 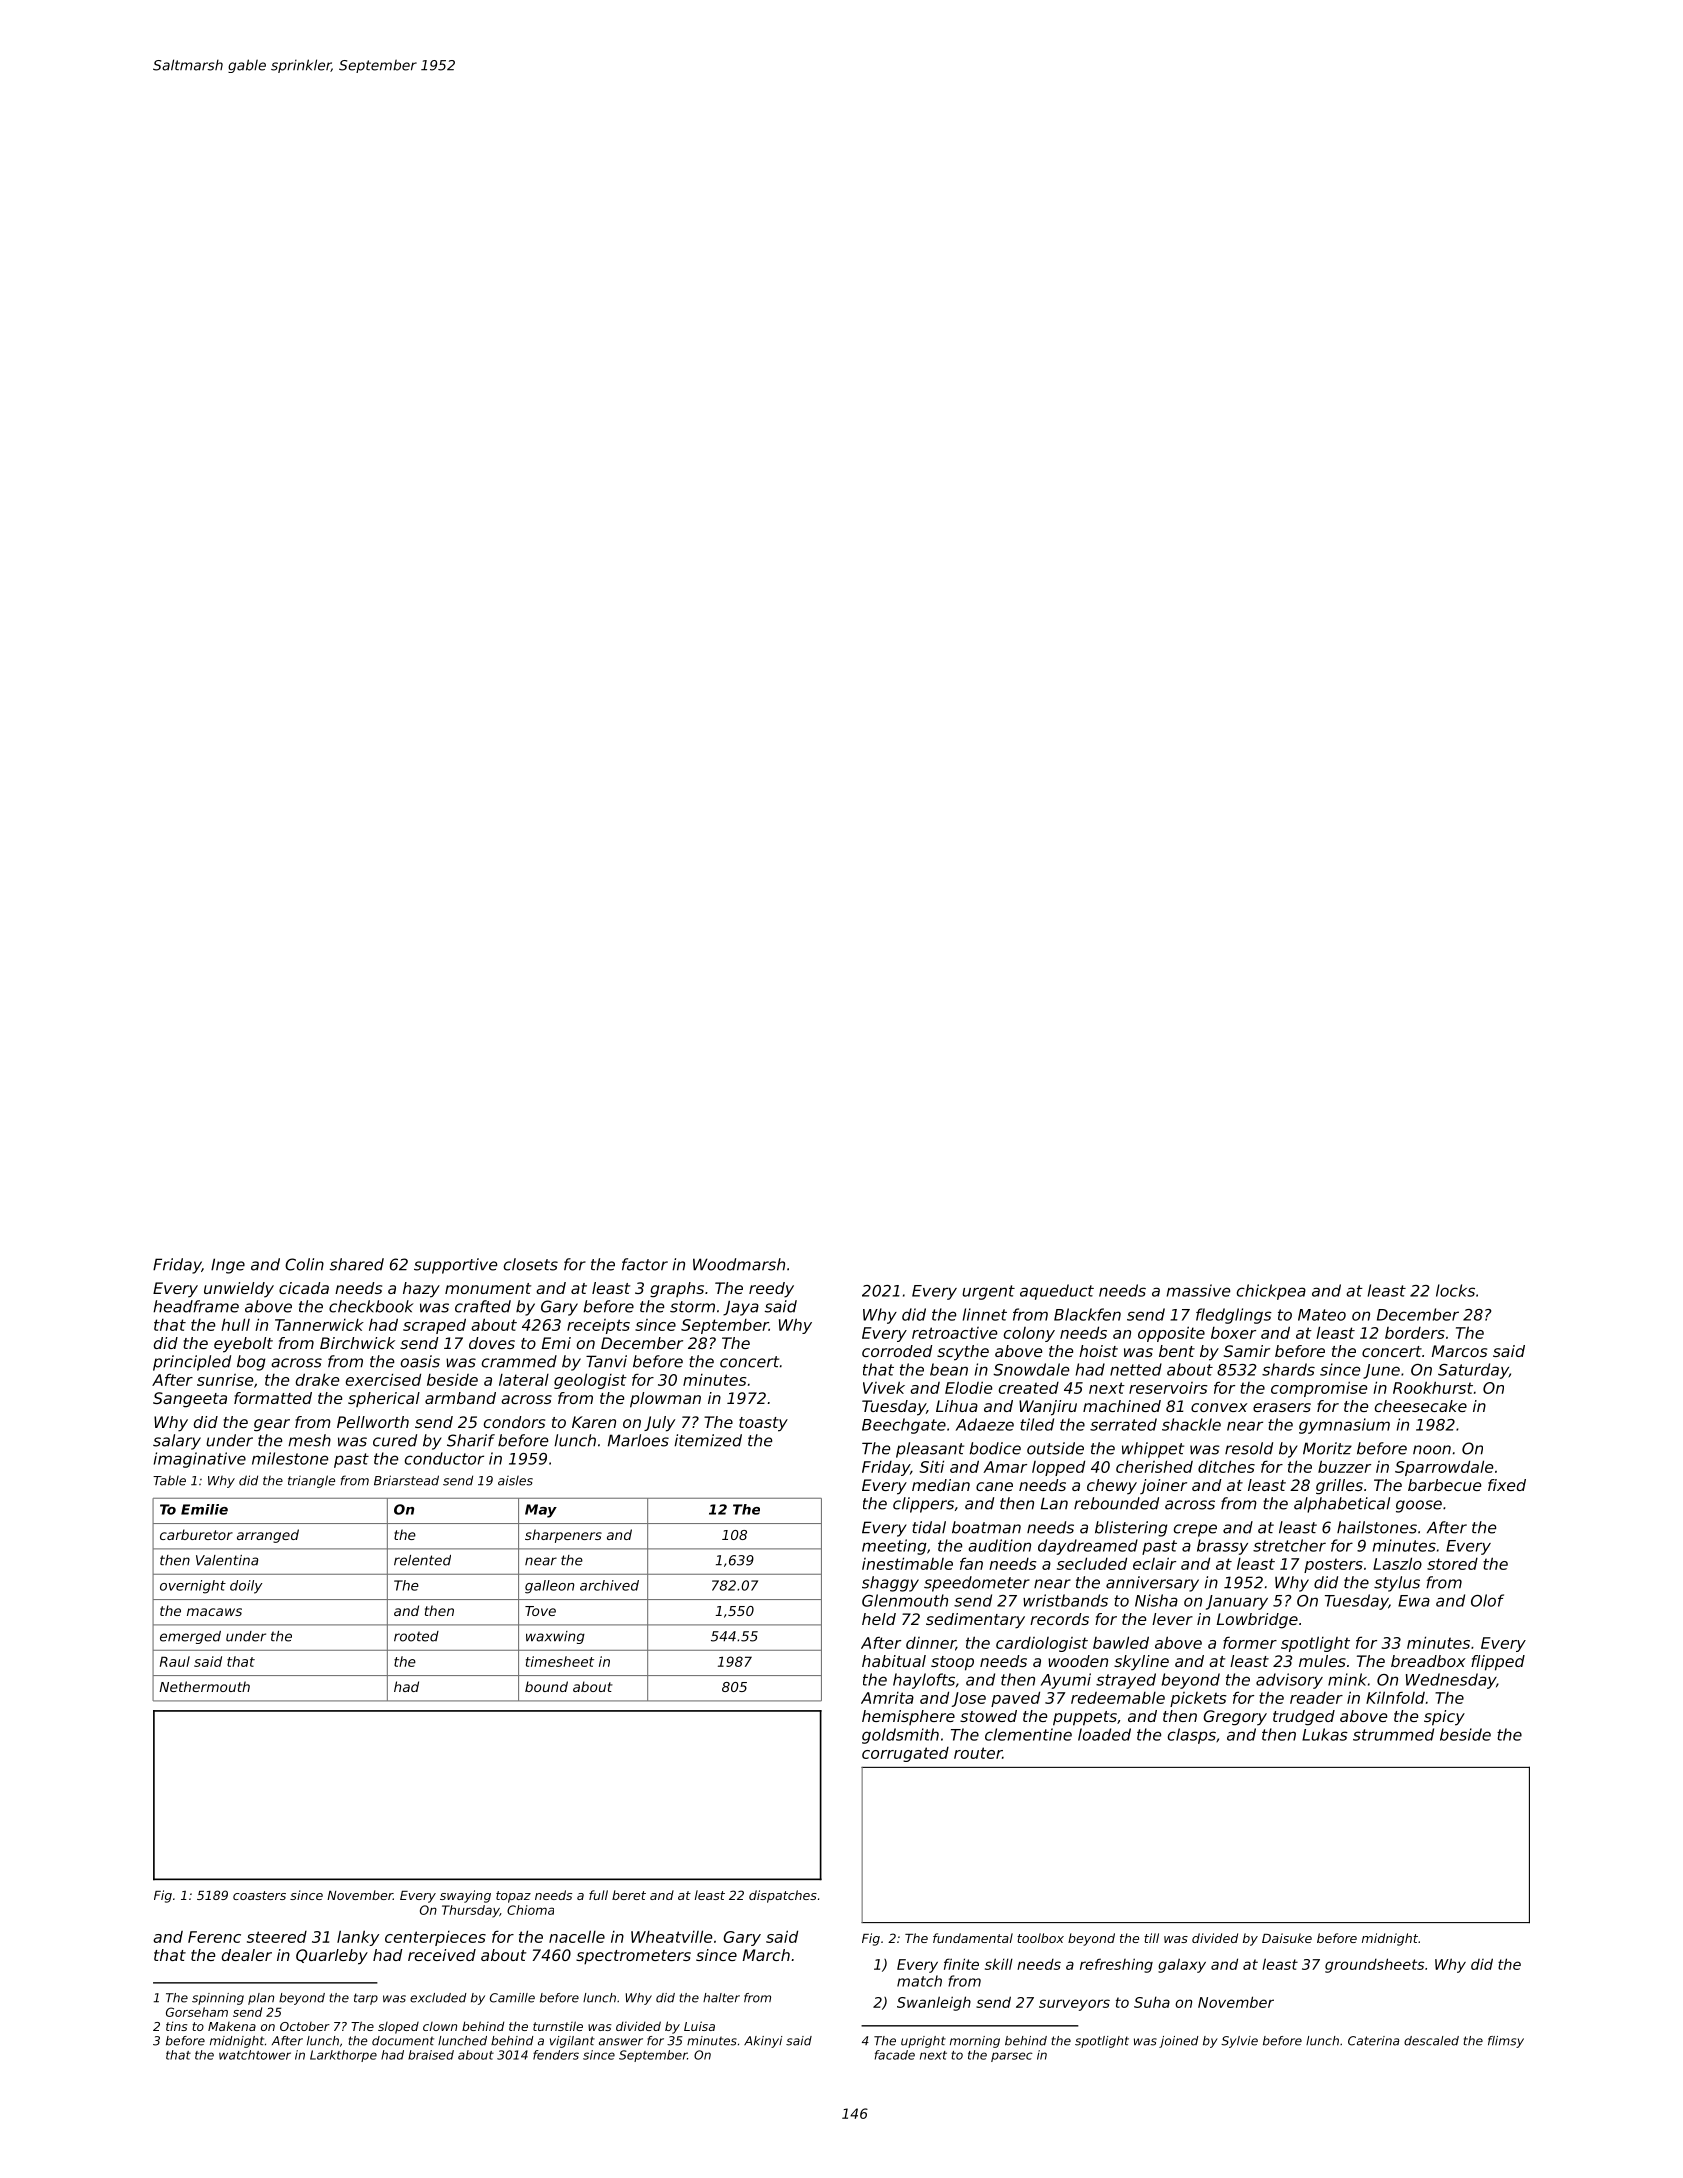 What do you see at coordinates (763, 1424) in the document?
I see `toasty` at bounding box center [763, 1424].
